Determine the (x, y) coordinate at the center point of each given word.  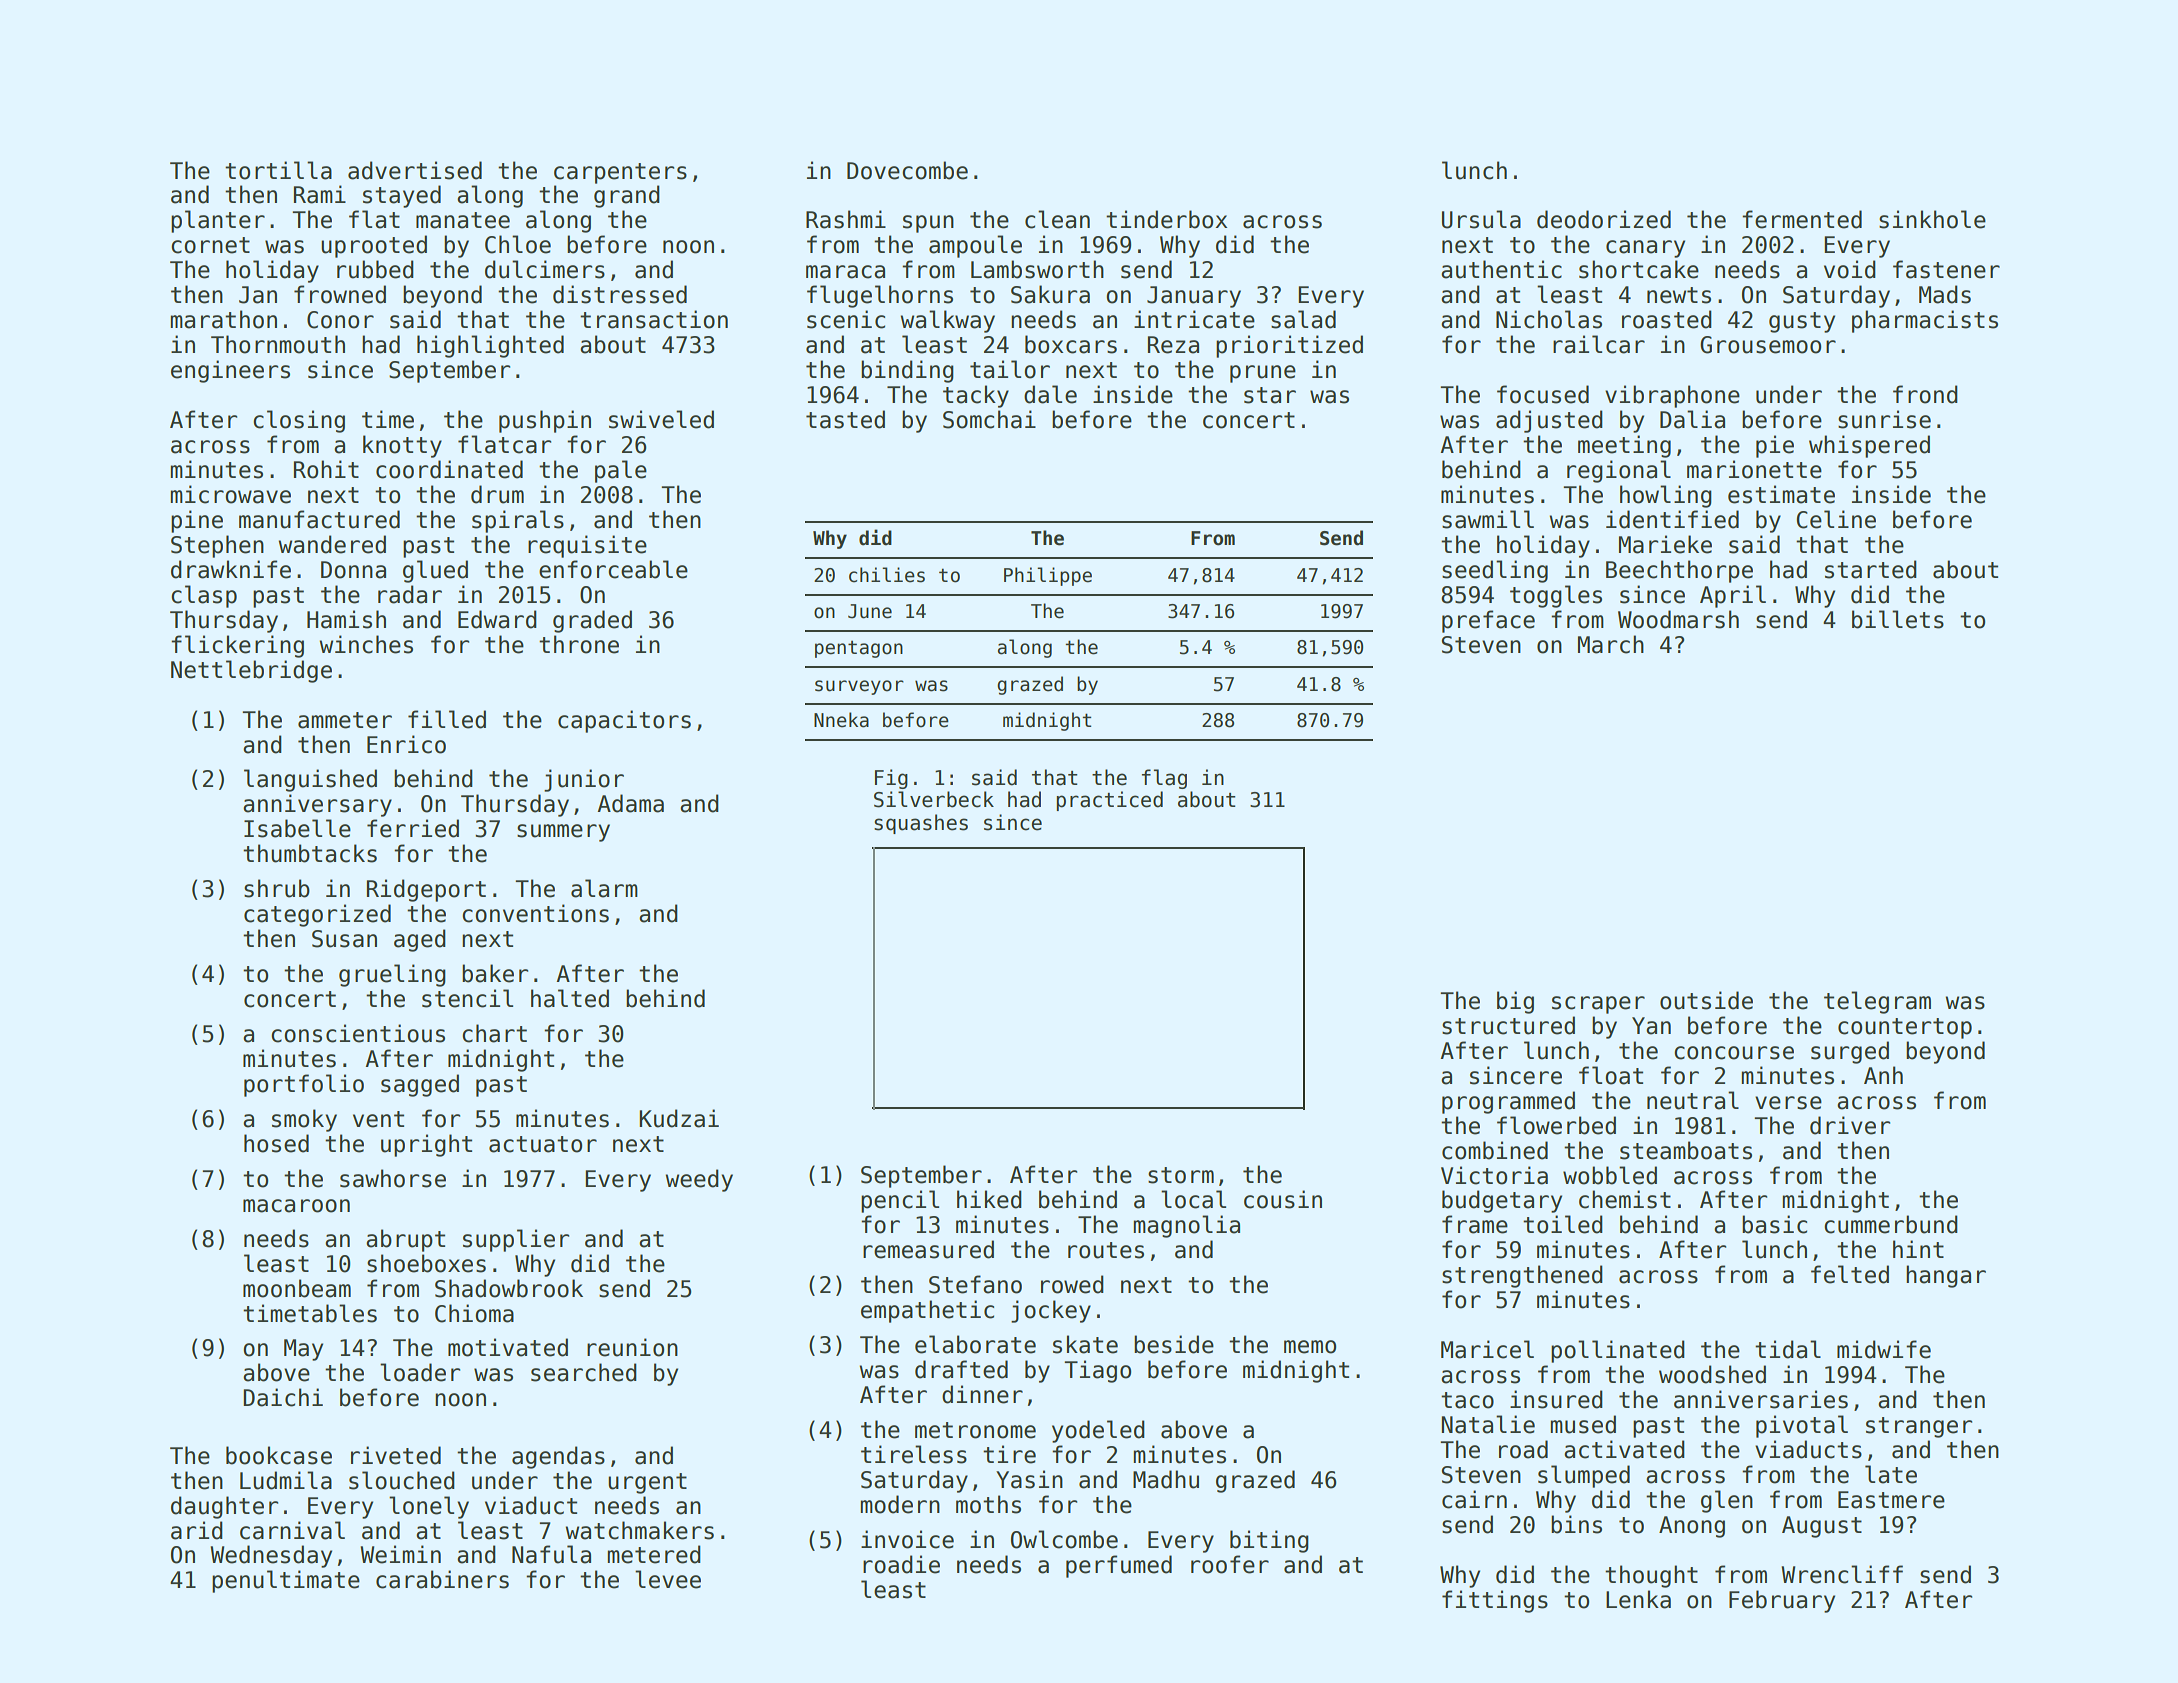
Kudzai (679, 1118)
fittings (1495, 1601)
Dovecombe (907, 170)
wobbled (1610, 1175)
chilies (887, 575)
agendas (558, 1457)
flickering (237, 646)
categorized (317, 915)
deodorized (1604, 219)
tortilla (278, 170)
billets (1898, 619)
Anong (1692, 1527)
